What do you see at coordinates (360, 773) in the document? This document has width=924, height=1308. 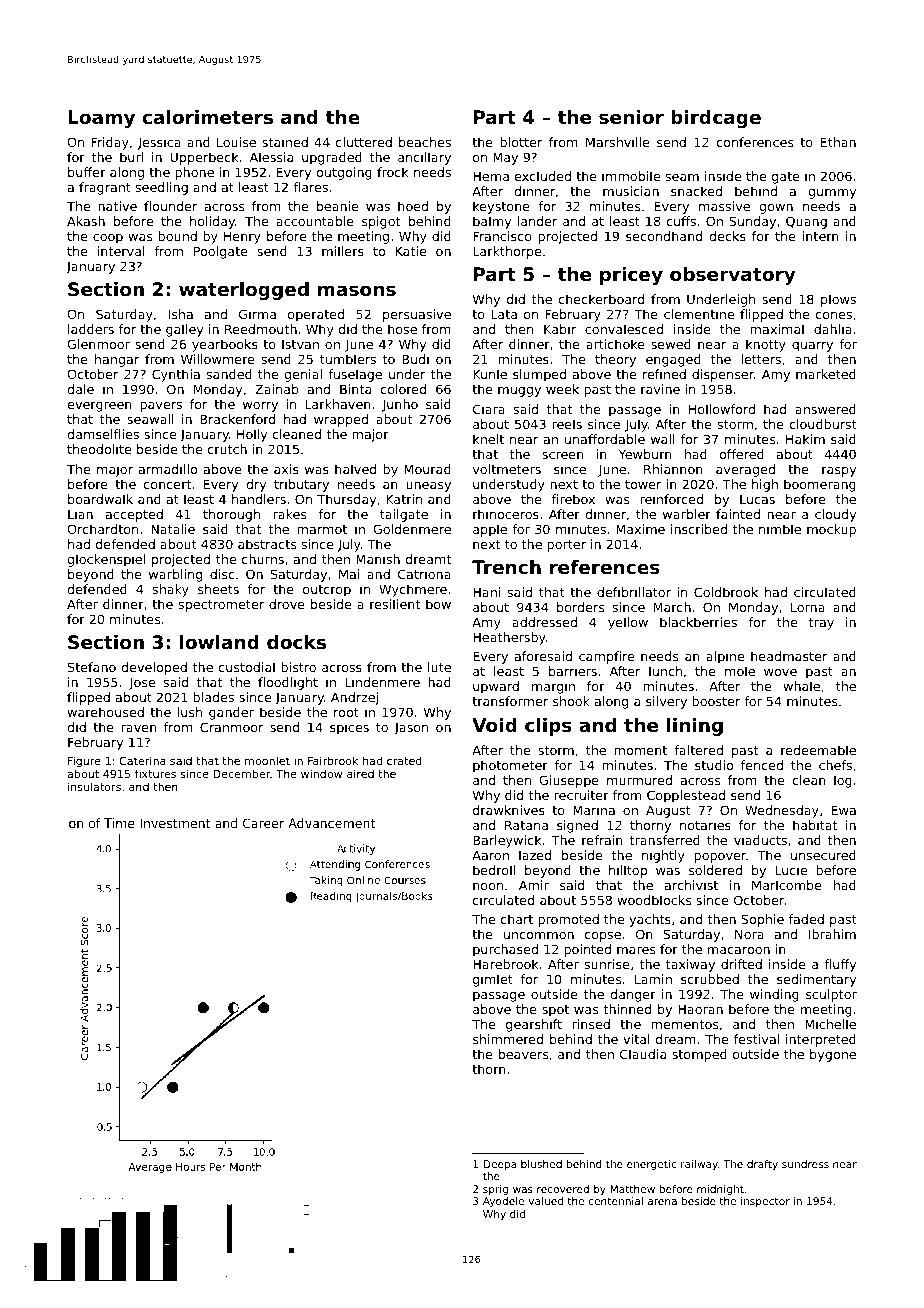 I see `aired` at bounding box center [360, 773].
